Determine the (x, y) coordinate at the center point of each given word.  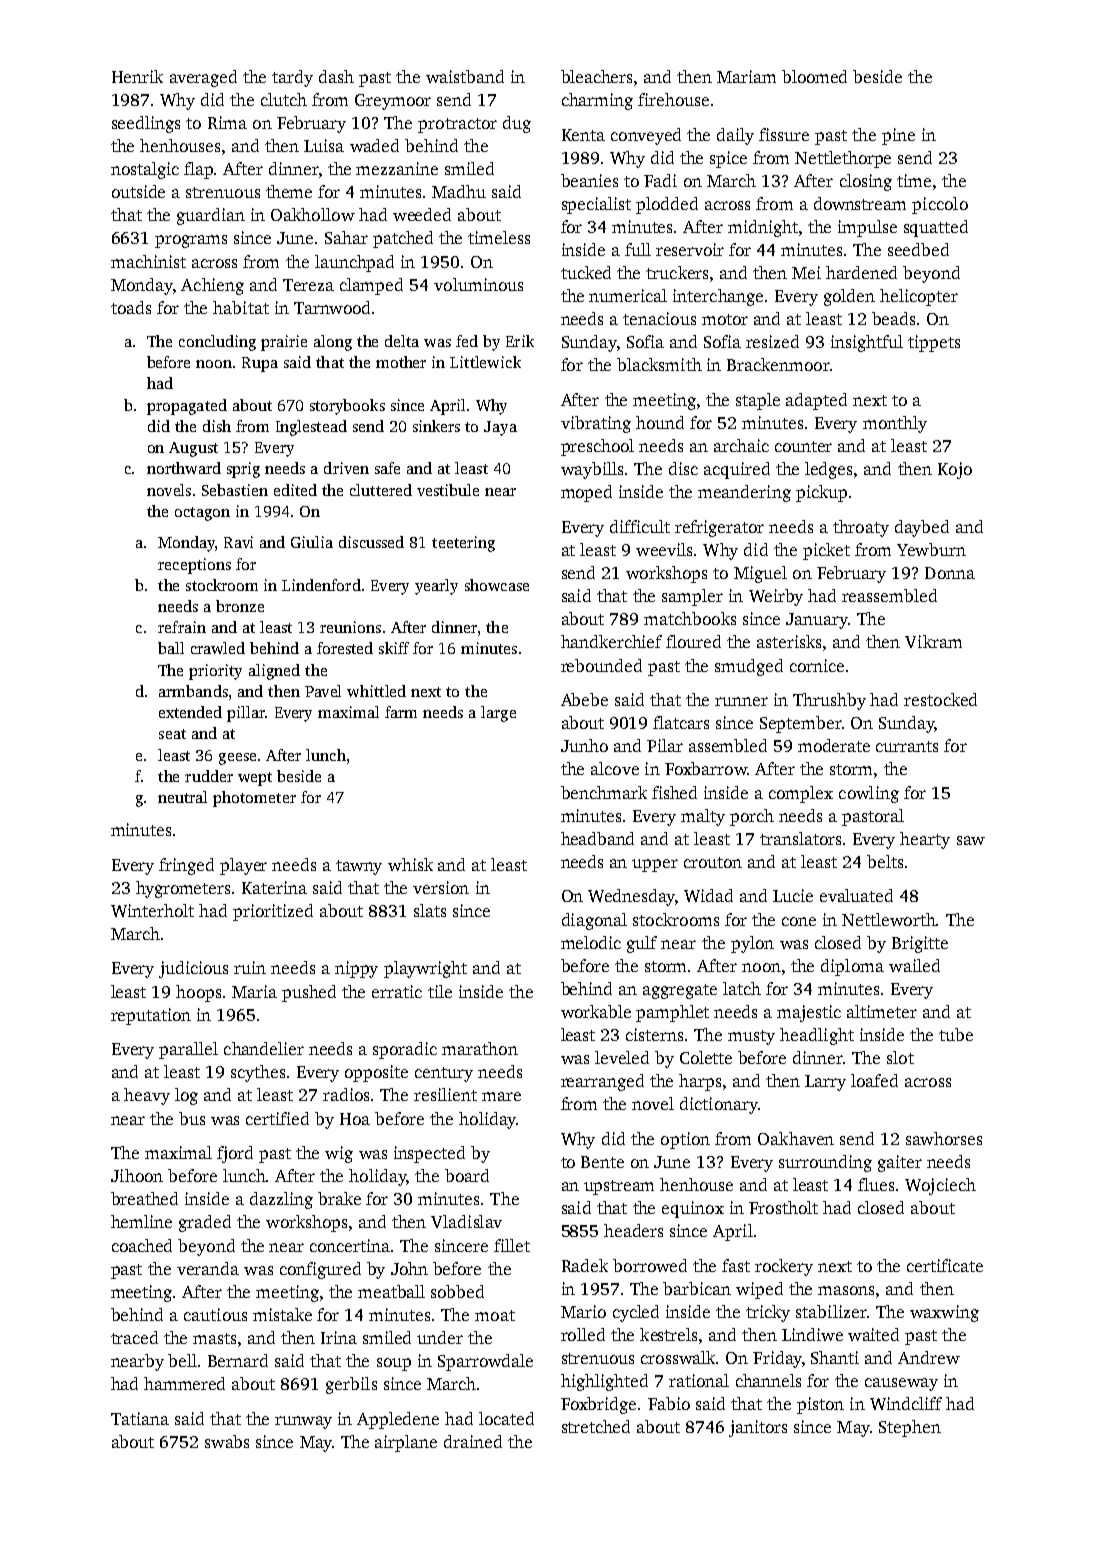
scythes (258, 1073)
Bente (602, 1162)
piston (820, 1405)
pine (898, 136)
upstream (619, 1187)
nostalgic (145, 170)
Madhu (459, 191)
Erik (520, 341)
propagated (187, 407)
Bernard (238, 1360)
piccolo (940, 205)
